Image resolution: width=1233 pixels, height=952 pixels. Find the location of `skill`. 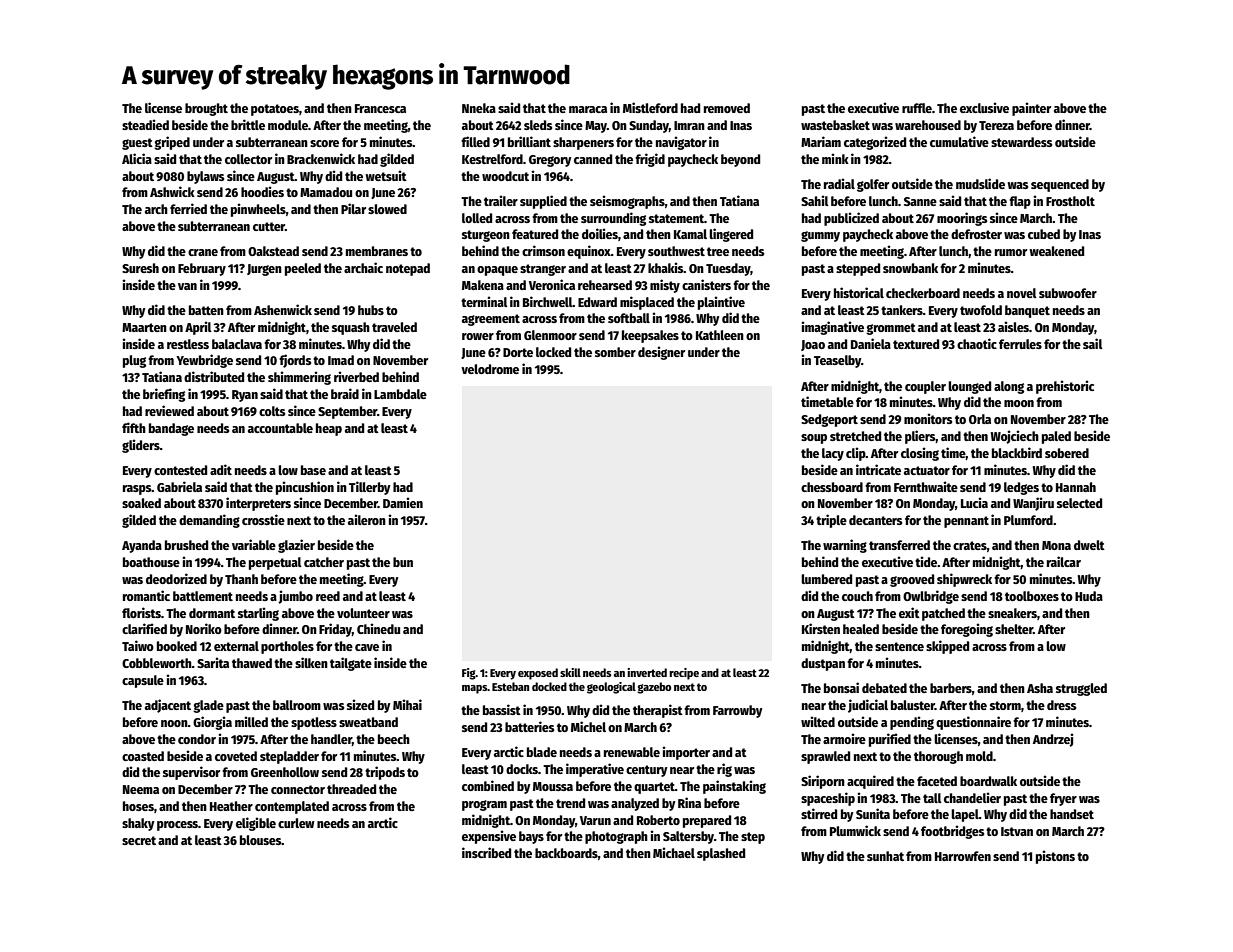

skill is located at coordinates (570, 672).
